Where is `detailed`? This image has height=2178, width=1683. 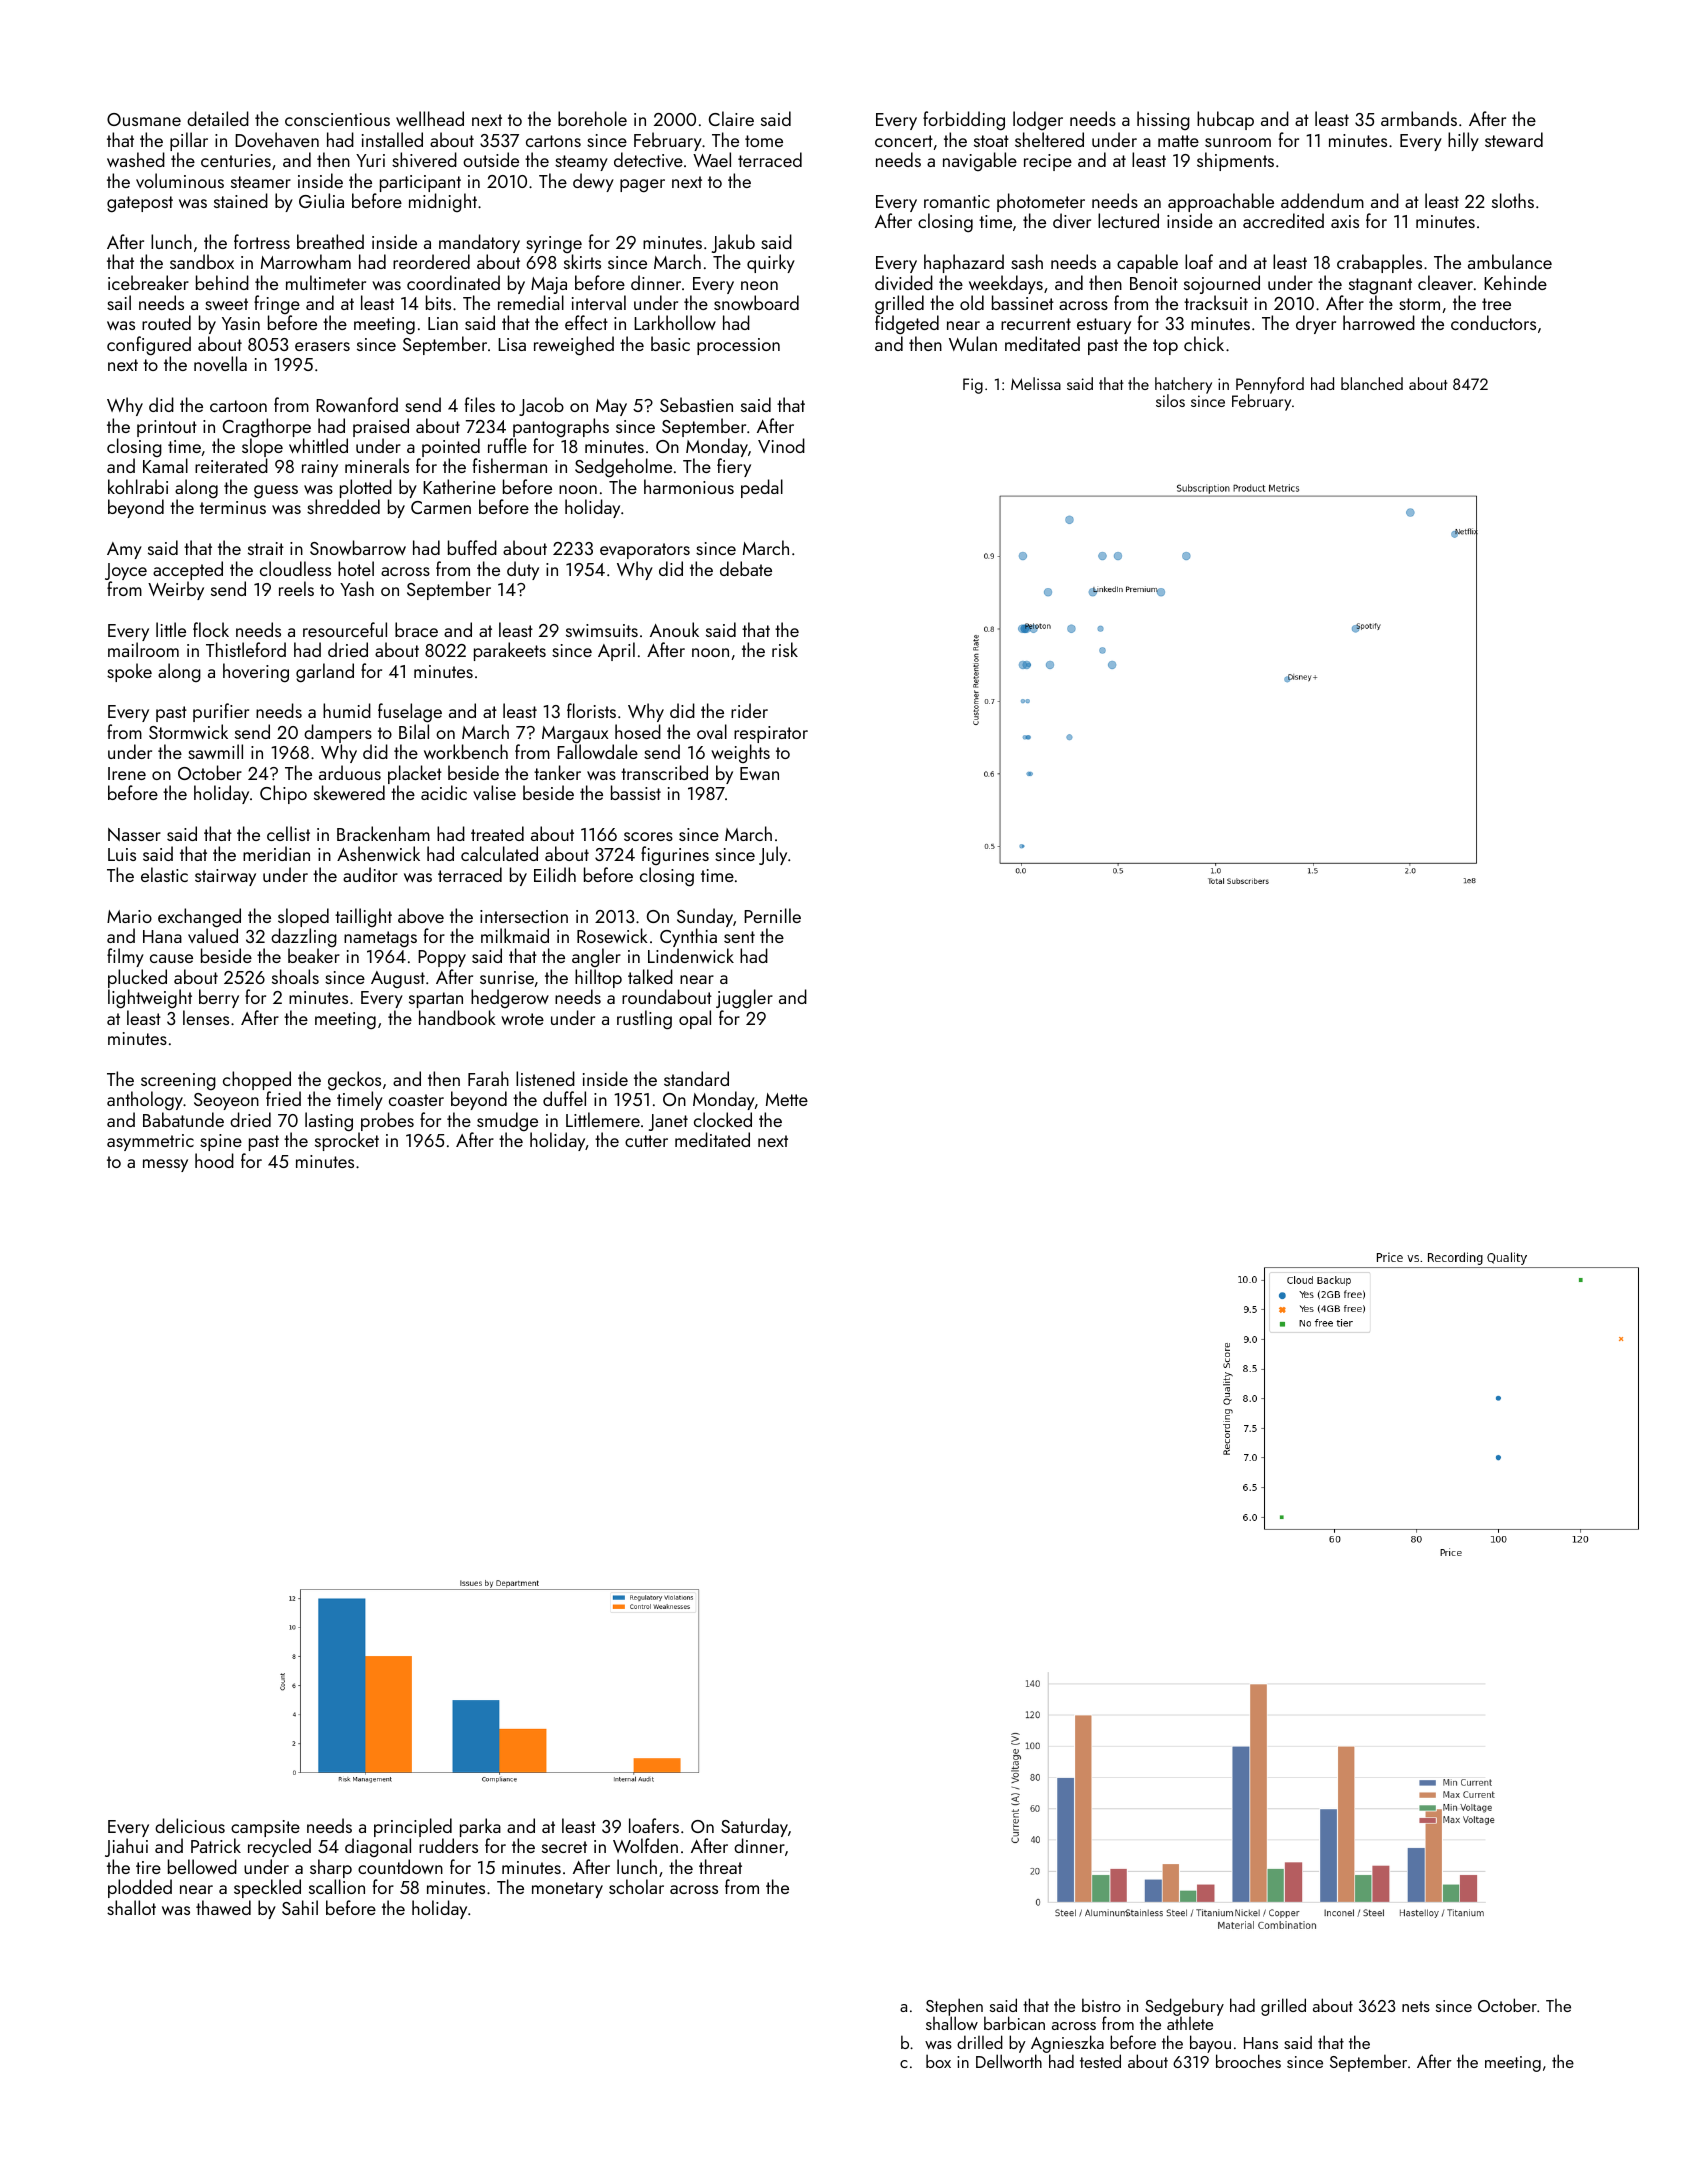 detailed is located at coordinates (218, 118).
